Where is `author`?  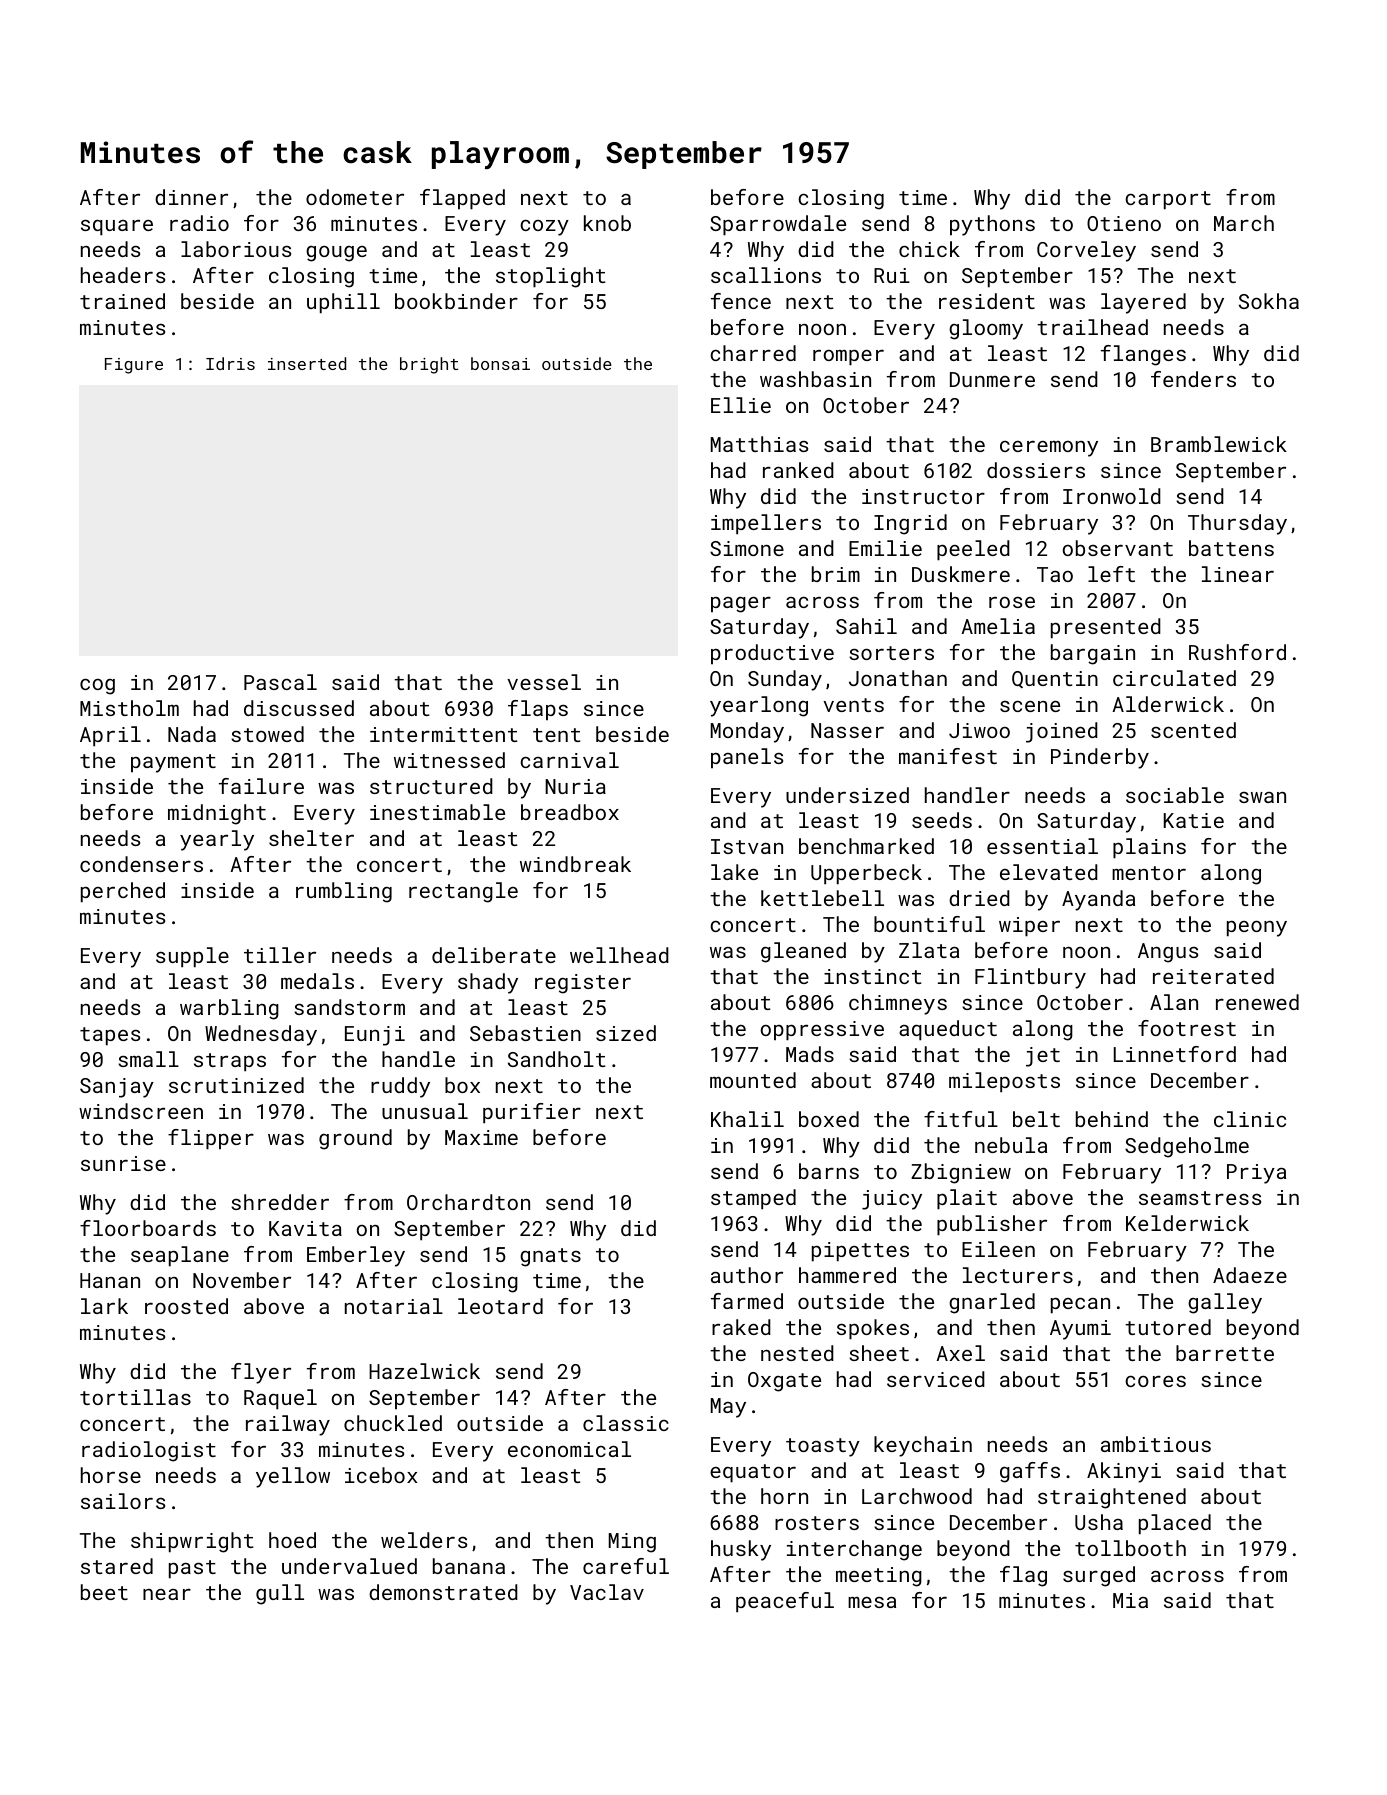 author is located at coordinates (747, 1275).
